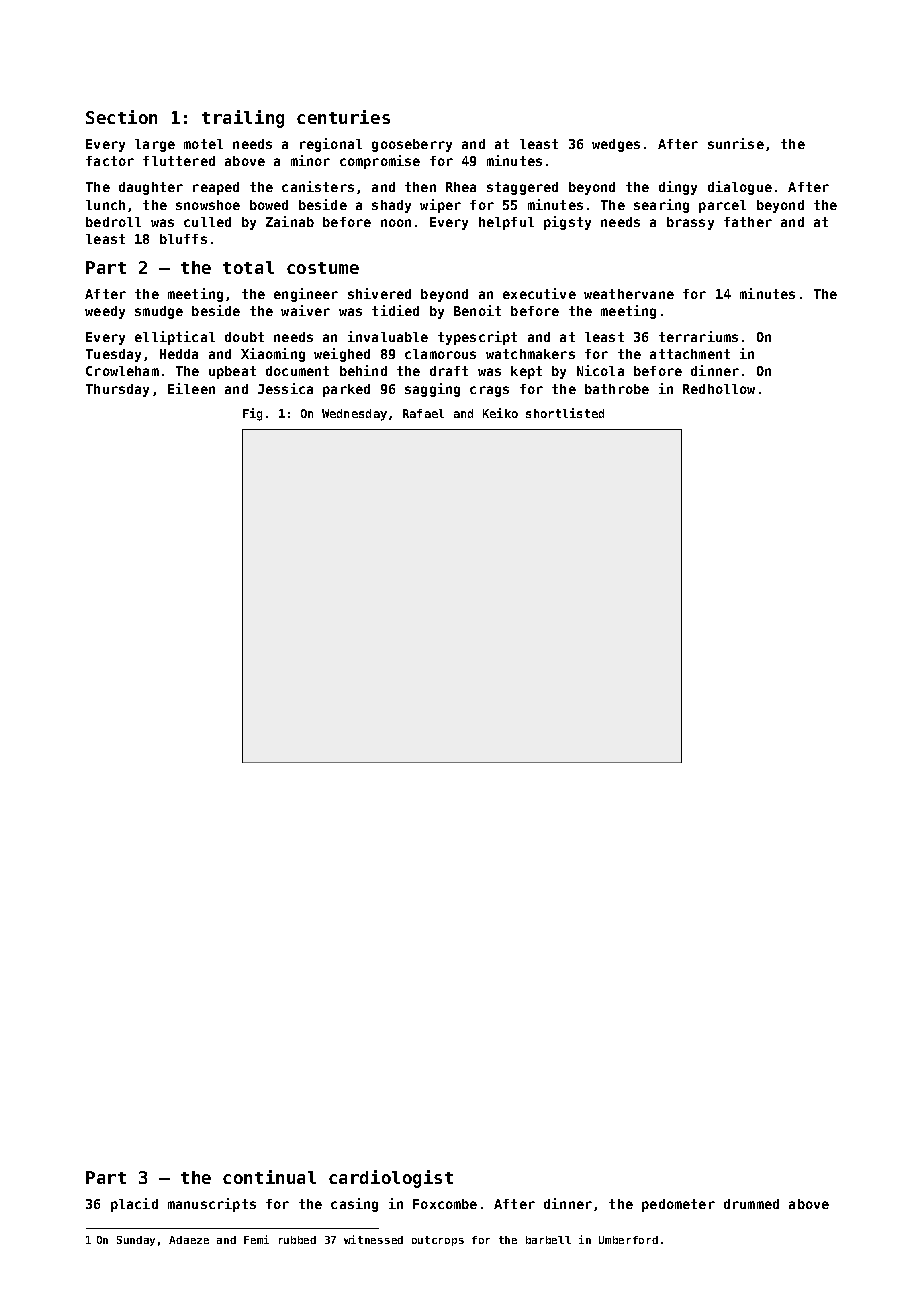 The image size is (924, 1308). Describe the element at coordinates (719, 389) in the document. I see `Redhollow` at that location.
